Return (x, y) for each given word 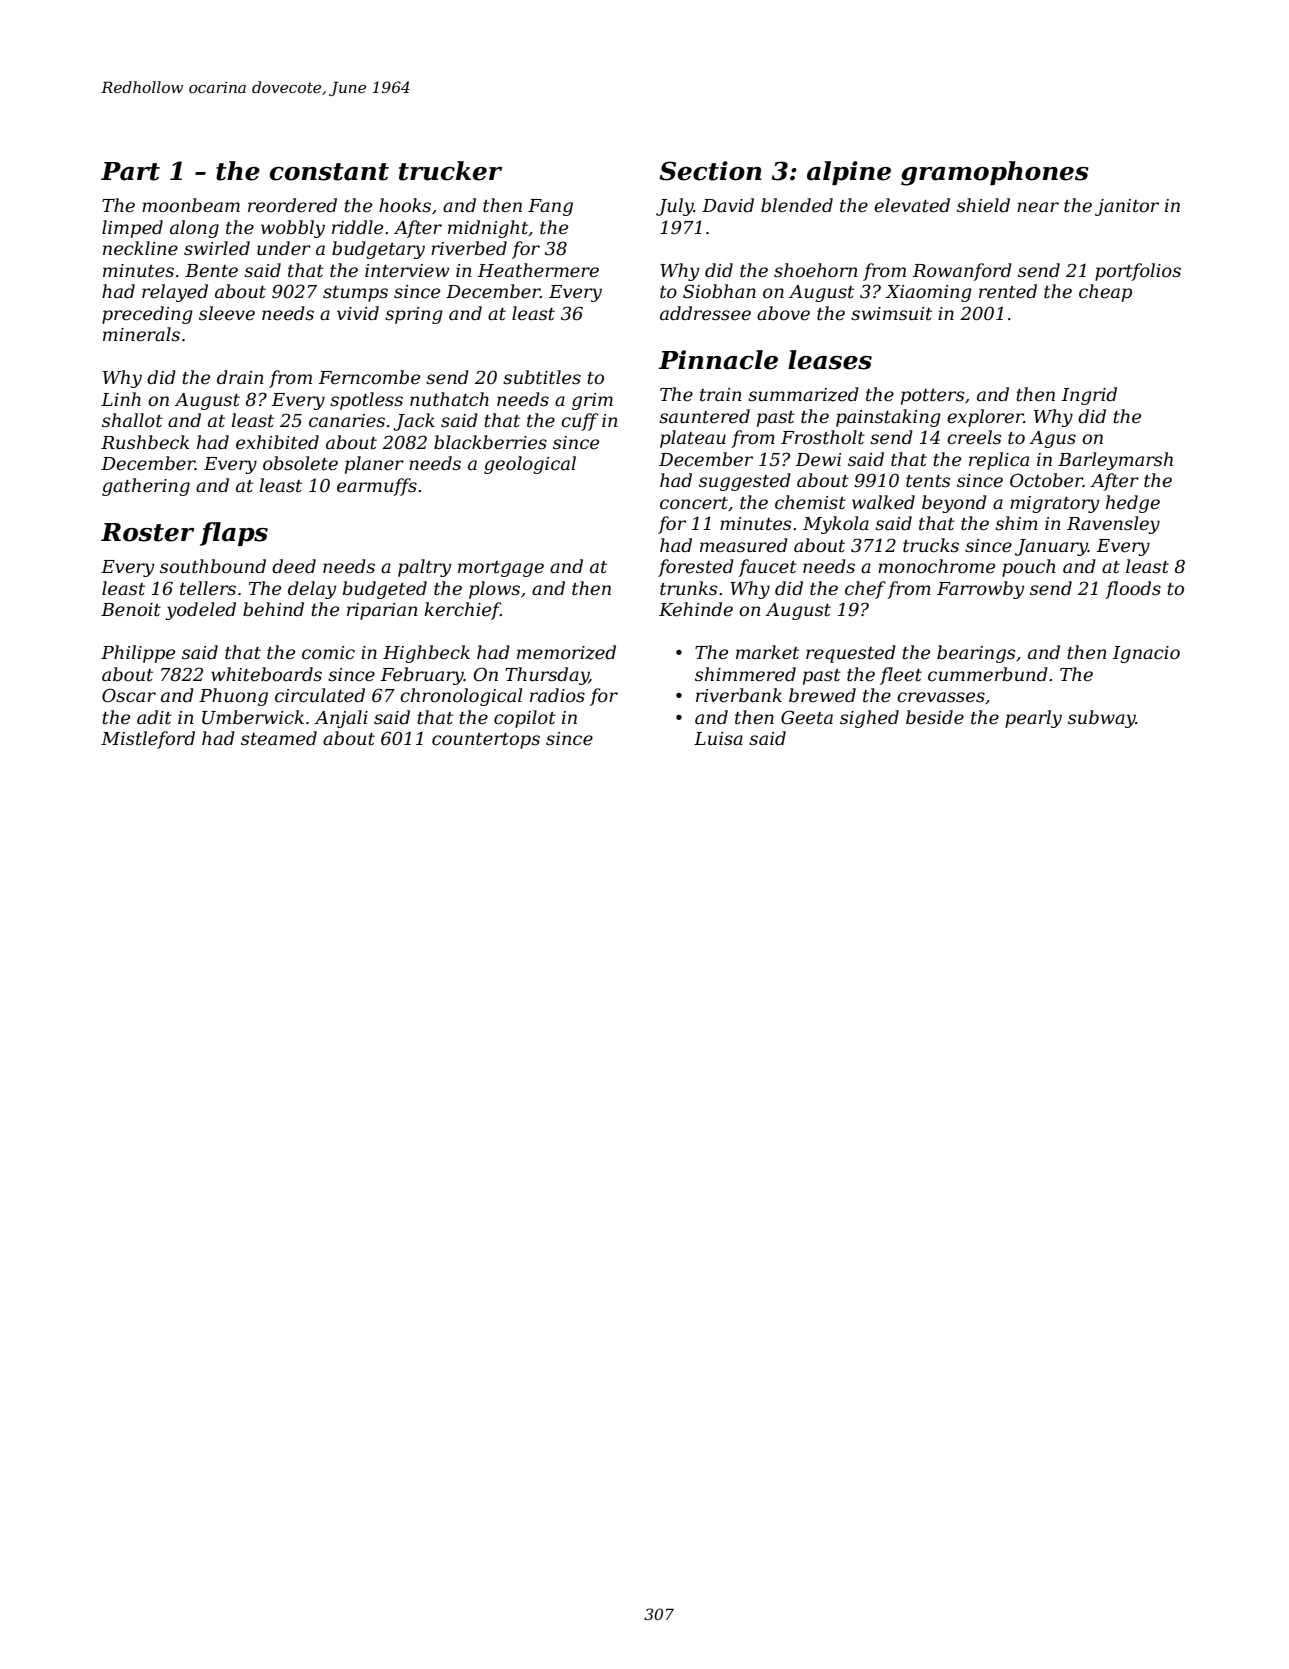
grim (592, 401)
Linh (121, 399)
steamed (279, 738)
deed (294, 566)
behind (273, 609)
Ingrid (1089, 396)
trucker (450, 171)
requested (851, 654)
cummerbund (988, 674)
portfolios (1138, 272)
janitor (1127, 207)
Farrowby (981, 590)
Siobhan (719, 291)
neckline (140, 248)
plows (494, 590)
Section (710, 171)
